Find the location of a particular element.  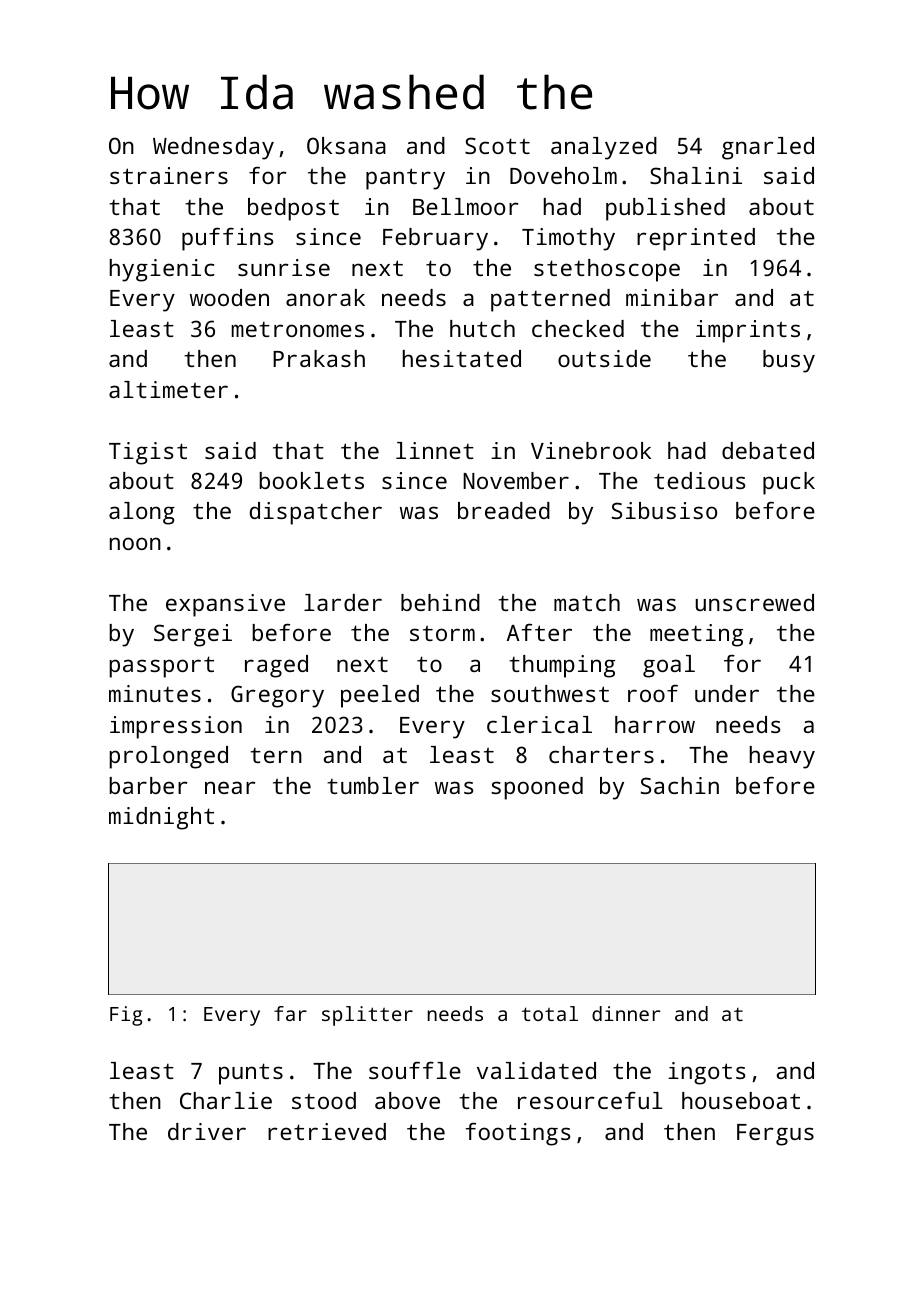

unscrewed is located at coordinates (755, 602).
